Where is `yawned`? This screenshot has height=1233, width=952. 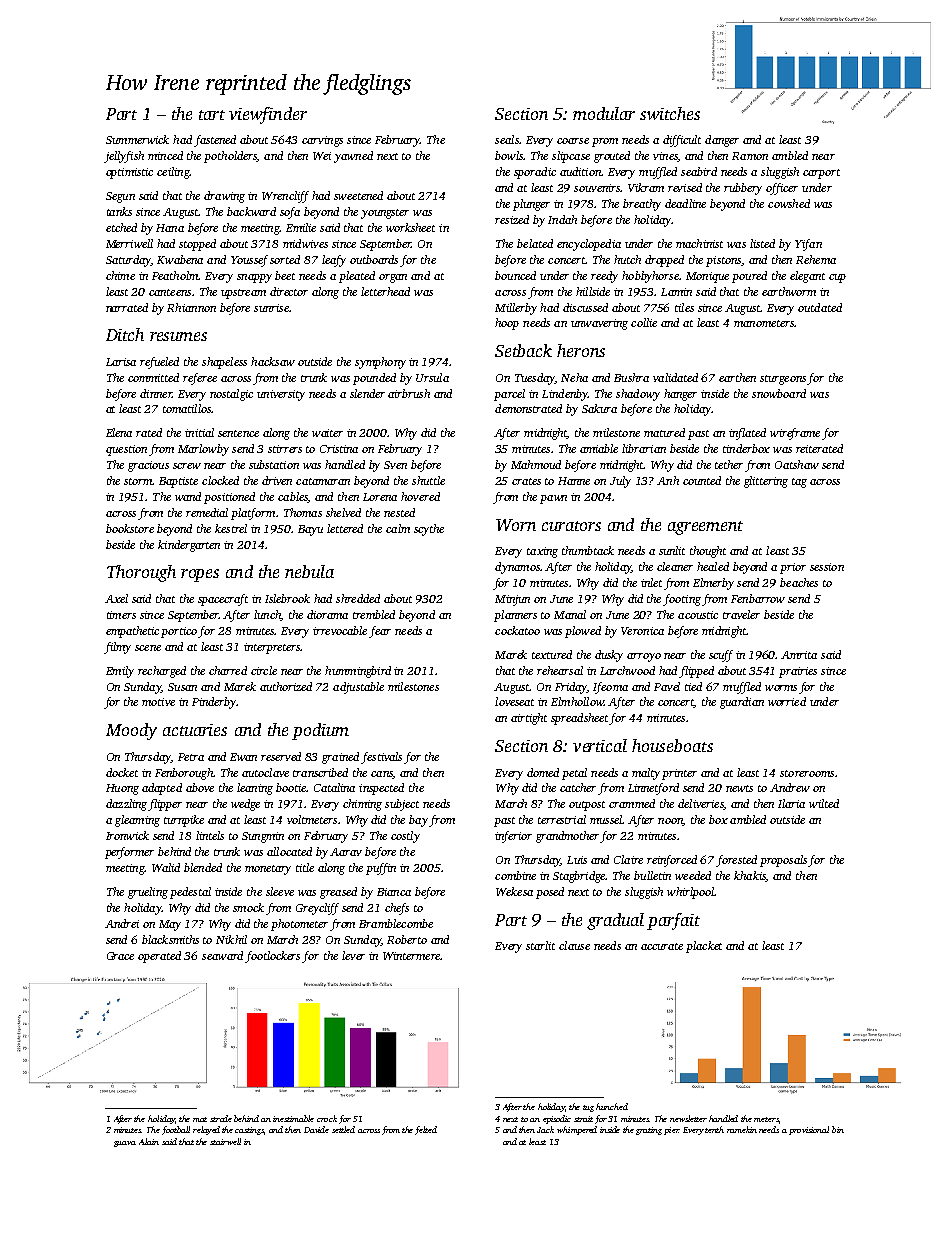 yawned is located at coordinates (353, 157).
